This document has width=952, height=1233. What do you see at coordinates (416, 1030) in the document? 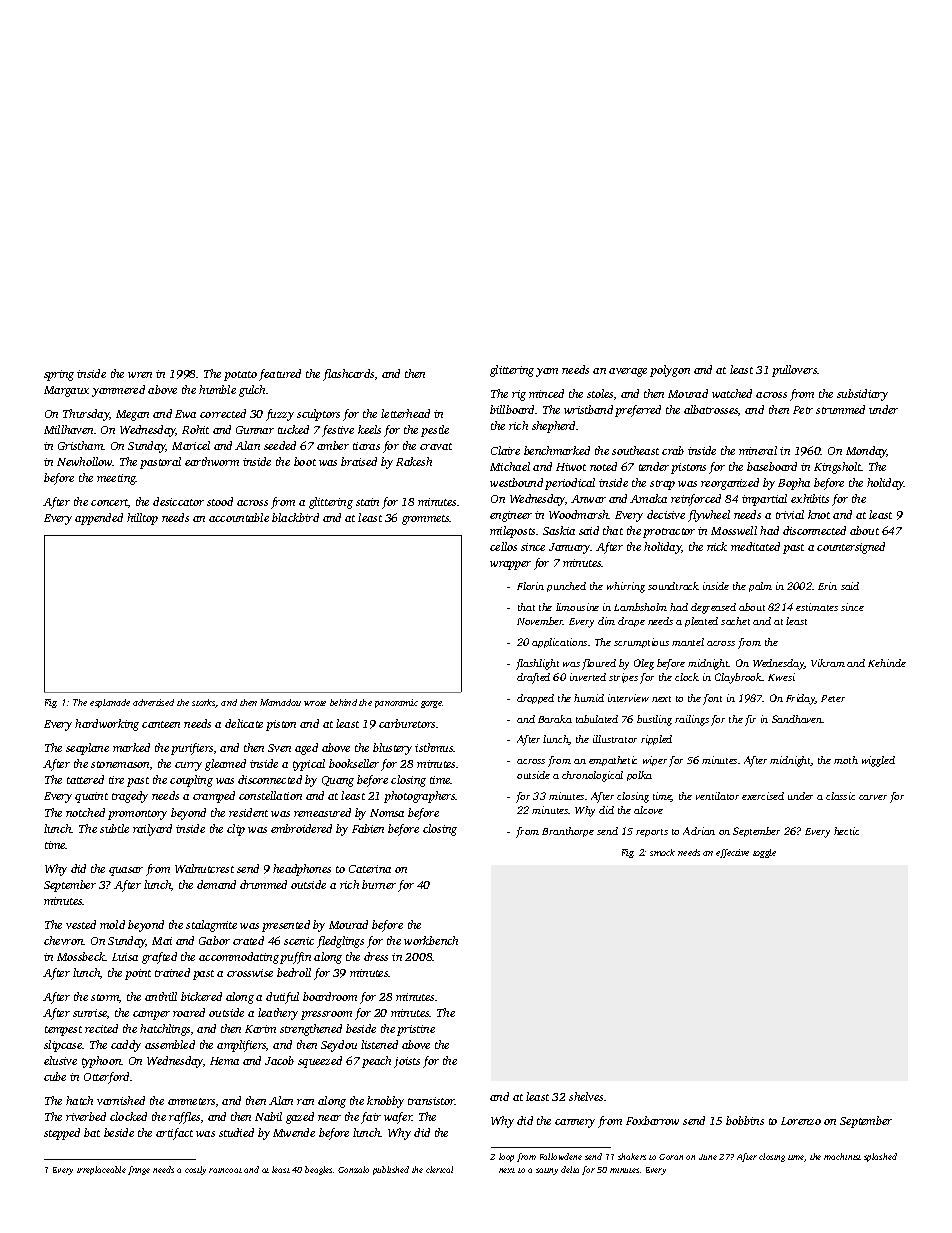
I see `pristine` at bounding box center [416, 1030].
